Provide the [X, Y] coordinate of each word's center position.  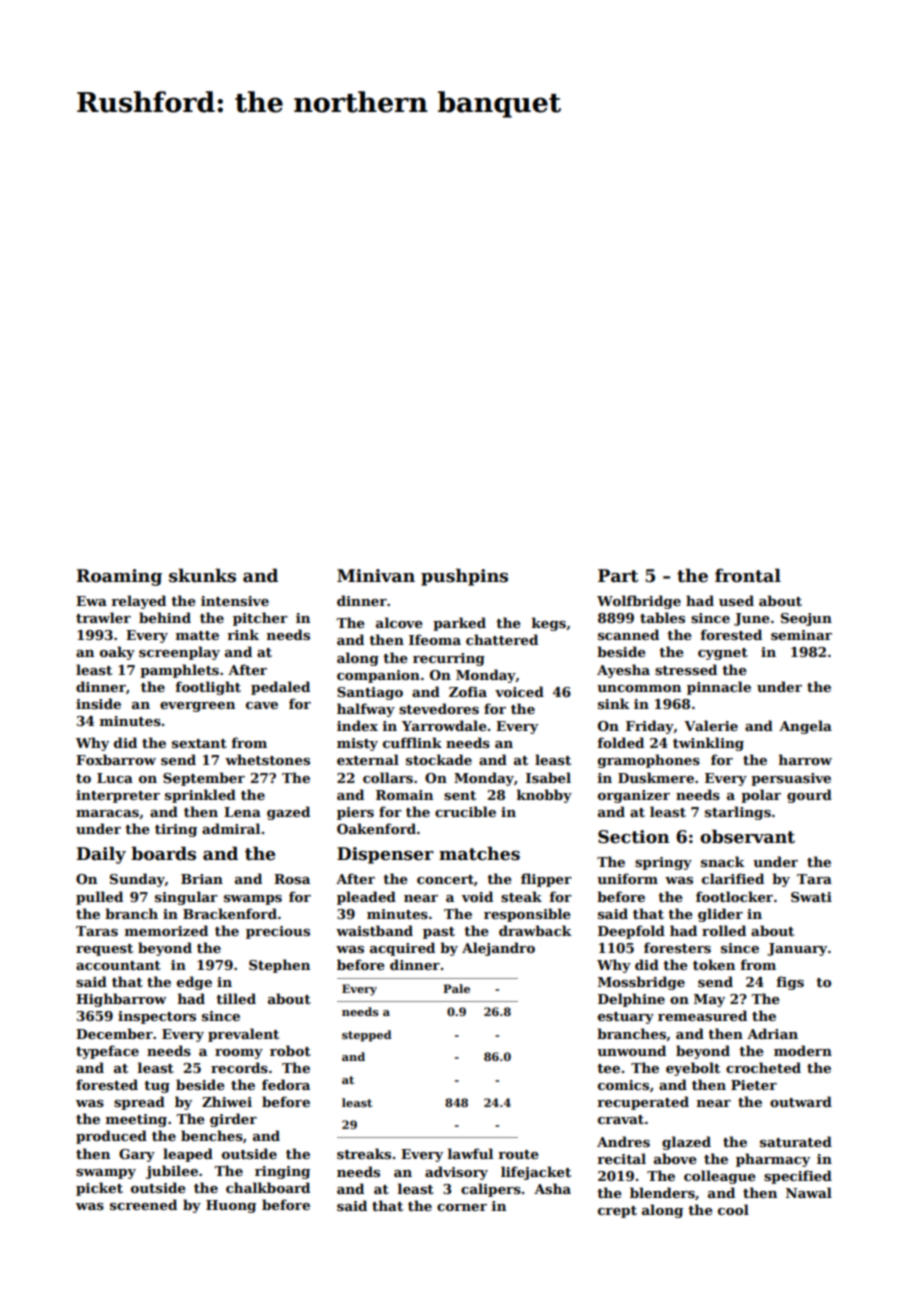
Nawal [809, 1192]
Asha [552, 1188]
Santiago [370, 693]
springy [663, 863]
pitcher [260, 619]
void [477, 896]
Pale [456, 988]
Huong [231, 1206]
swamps [253, 900]
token [714, 964]
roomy [239, 1054]
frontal [748, 575]
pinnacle [719, 688]
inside [98, 703]
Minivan [376, 576]
